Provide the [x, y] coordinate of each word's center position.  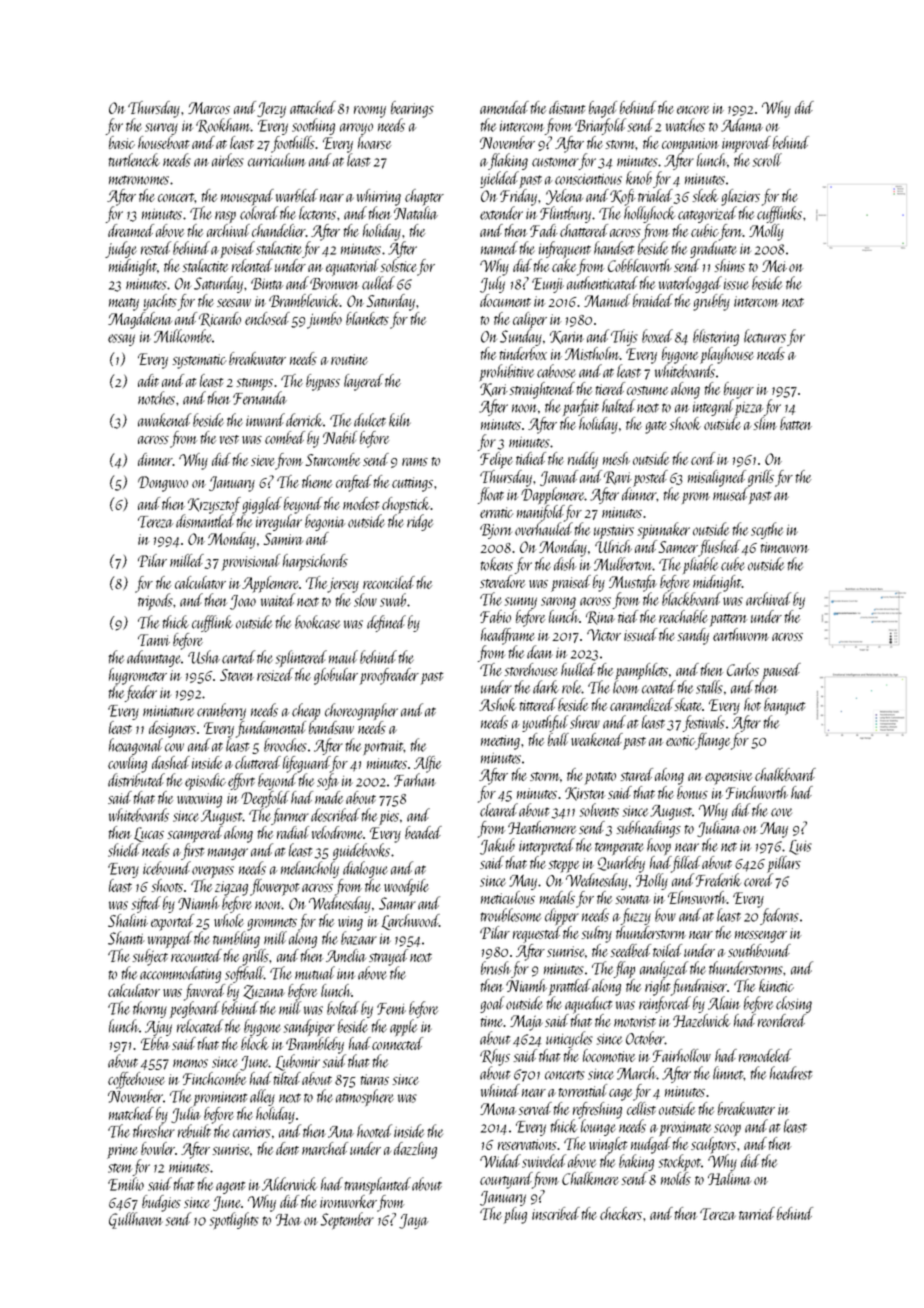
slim [765, 423]
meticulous [508, 897]
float [490, 495]
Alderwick [289, 1184]
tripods [155, 602]
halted [618, 406]
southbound [759, 950]
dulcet [370, 420]
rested [156, 248]
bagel [603, 109]
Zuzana [264, 992]
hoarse [375, 142]
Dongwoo [163, 484]
